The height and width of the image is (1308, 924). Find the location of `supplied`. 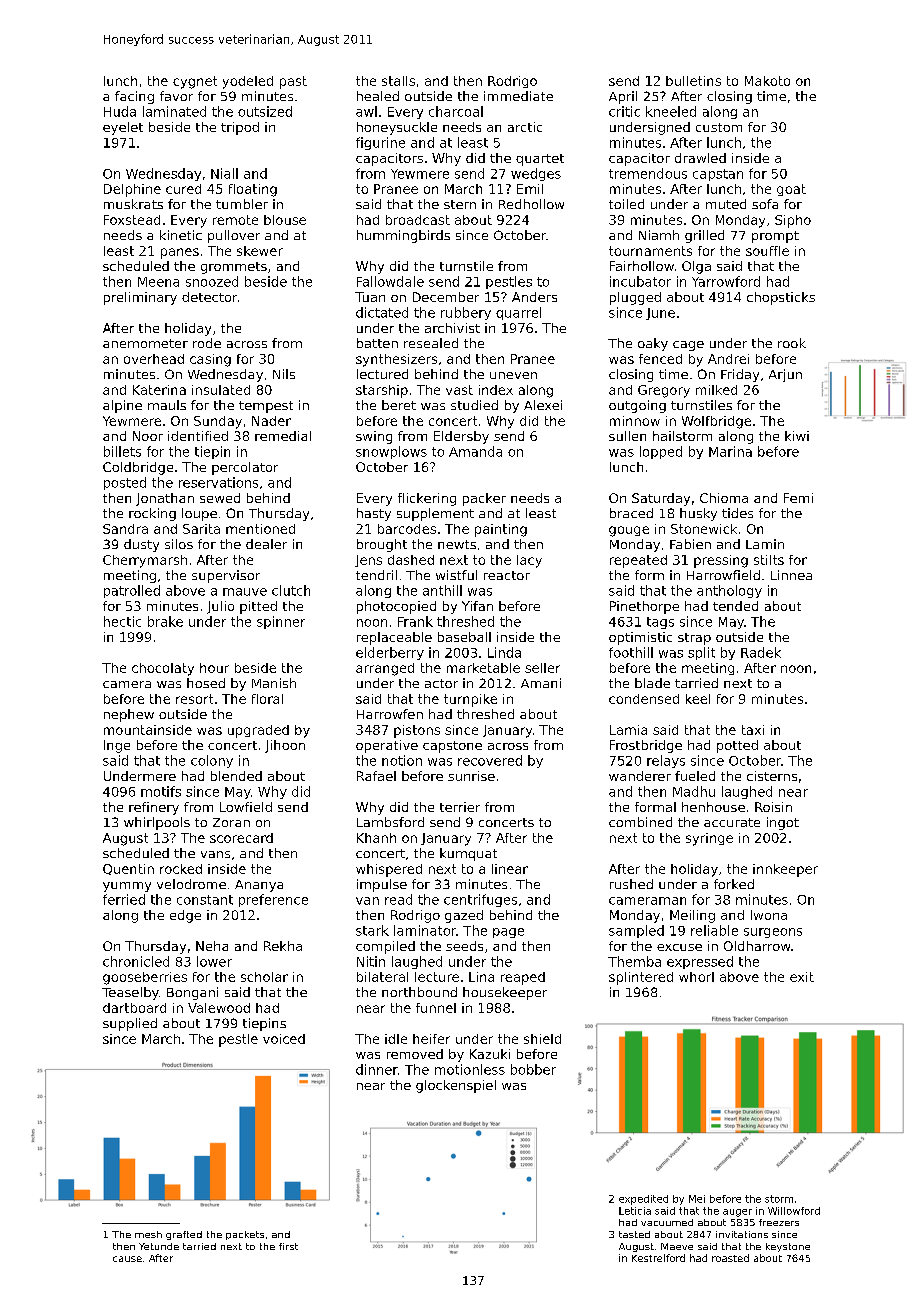

supplied is located at coordinates (130, 1024).
